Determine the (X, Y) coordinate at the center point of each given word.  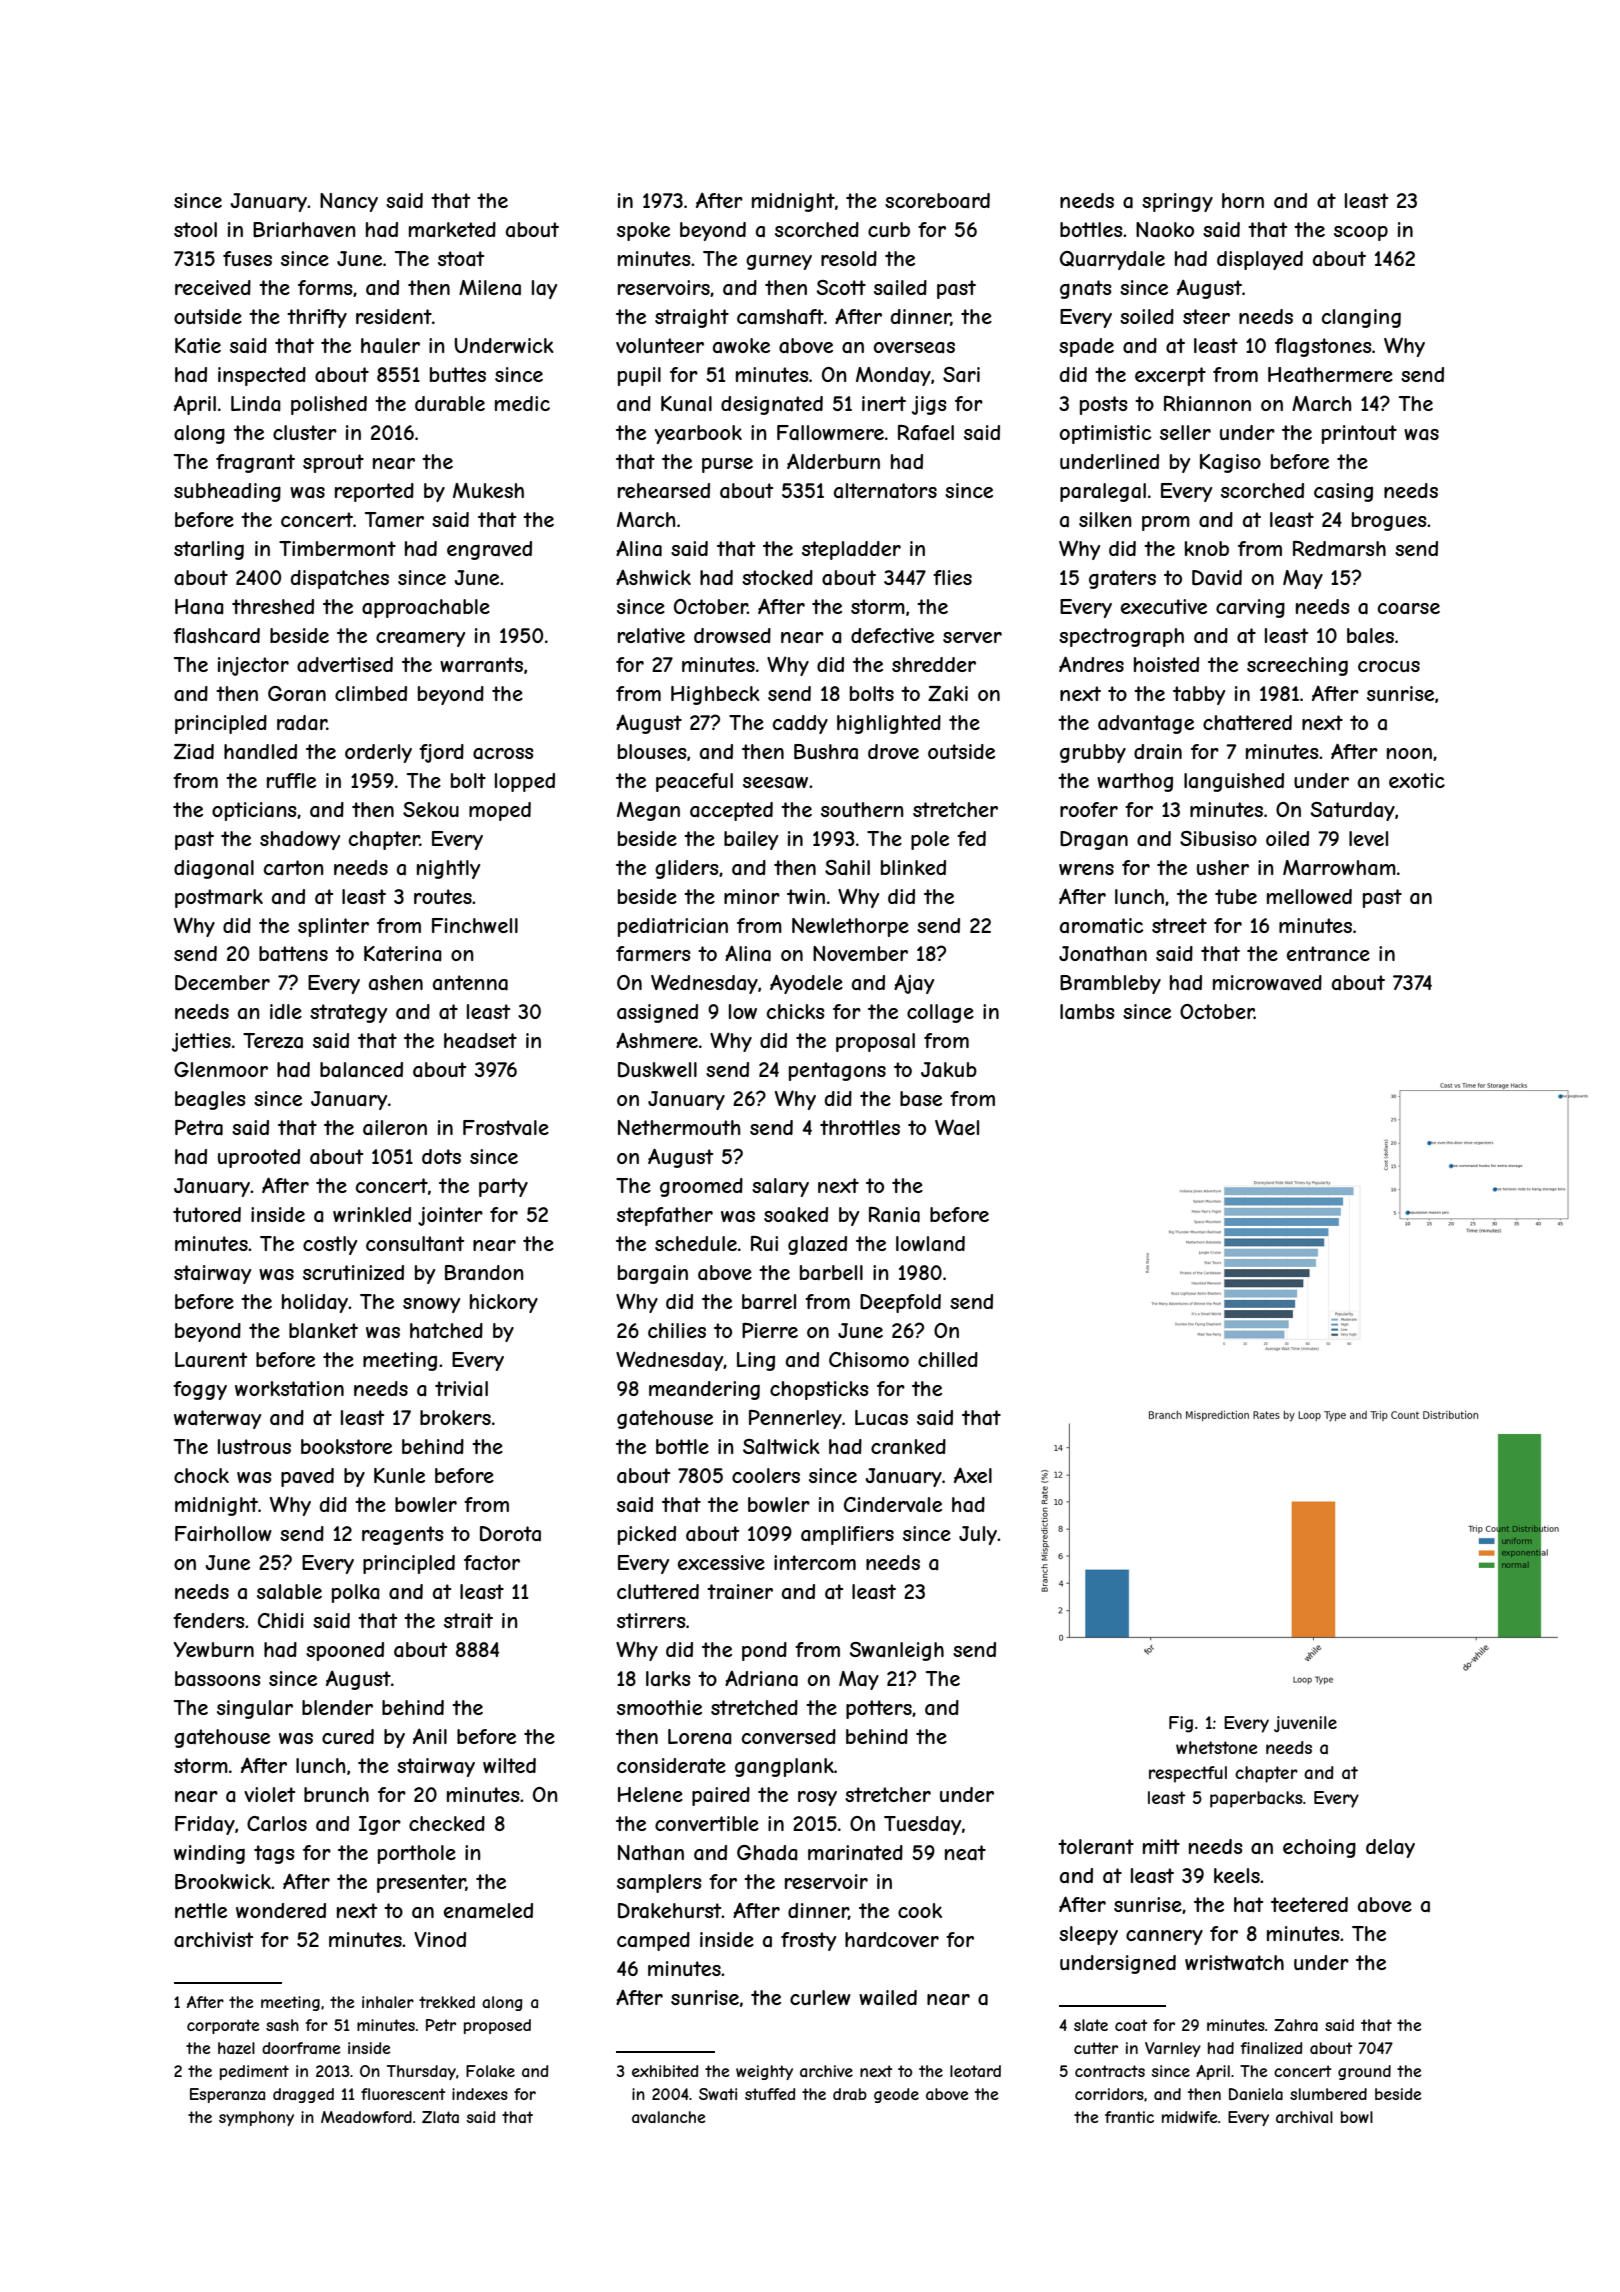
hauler (390, 346)
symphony (256, 2118)
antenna (470, 983)
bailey (751, 840)
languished (1234, 782)
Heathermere (1330, 375)
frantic (1129, 2117)
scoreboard (937, 200)
